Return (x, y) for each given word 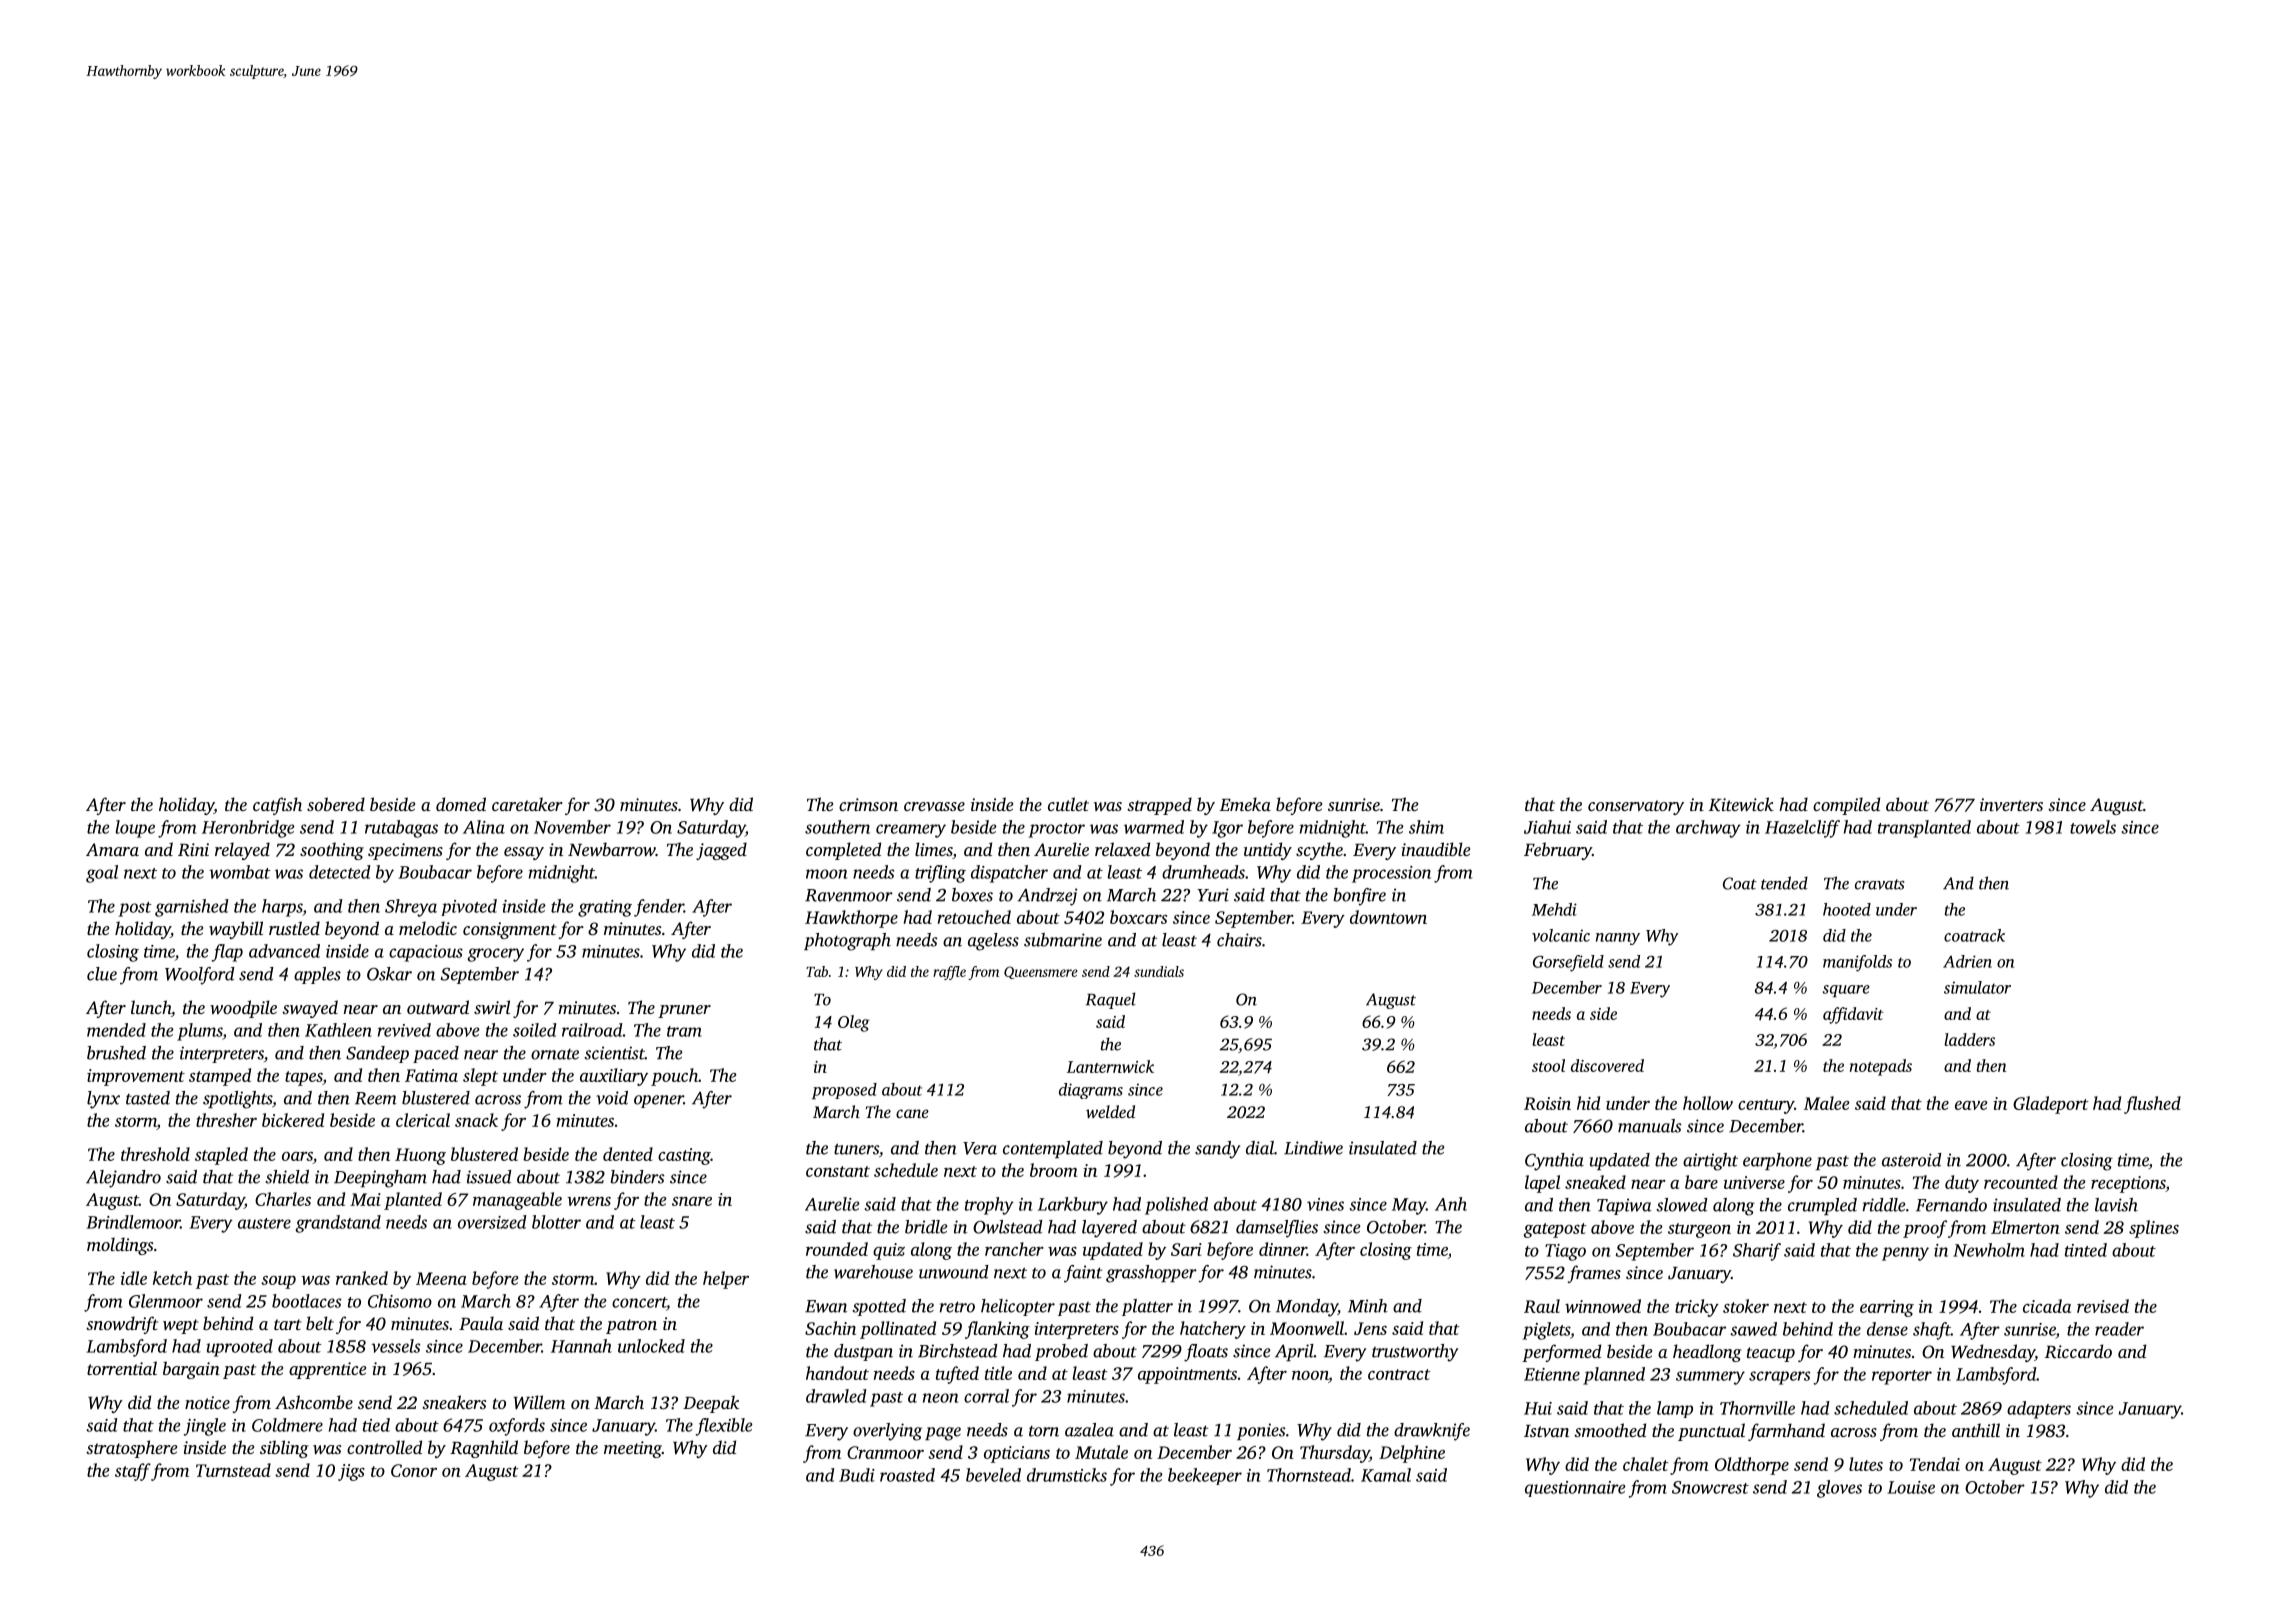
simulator (1977, 987)
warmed (1154, 827)
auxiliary (614, 1077)
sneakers (454, 1402)
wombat (240, 872)
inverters (2011, 804)
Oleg (854, 1023)
